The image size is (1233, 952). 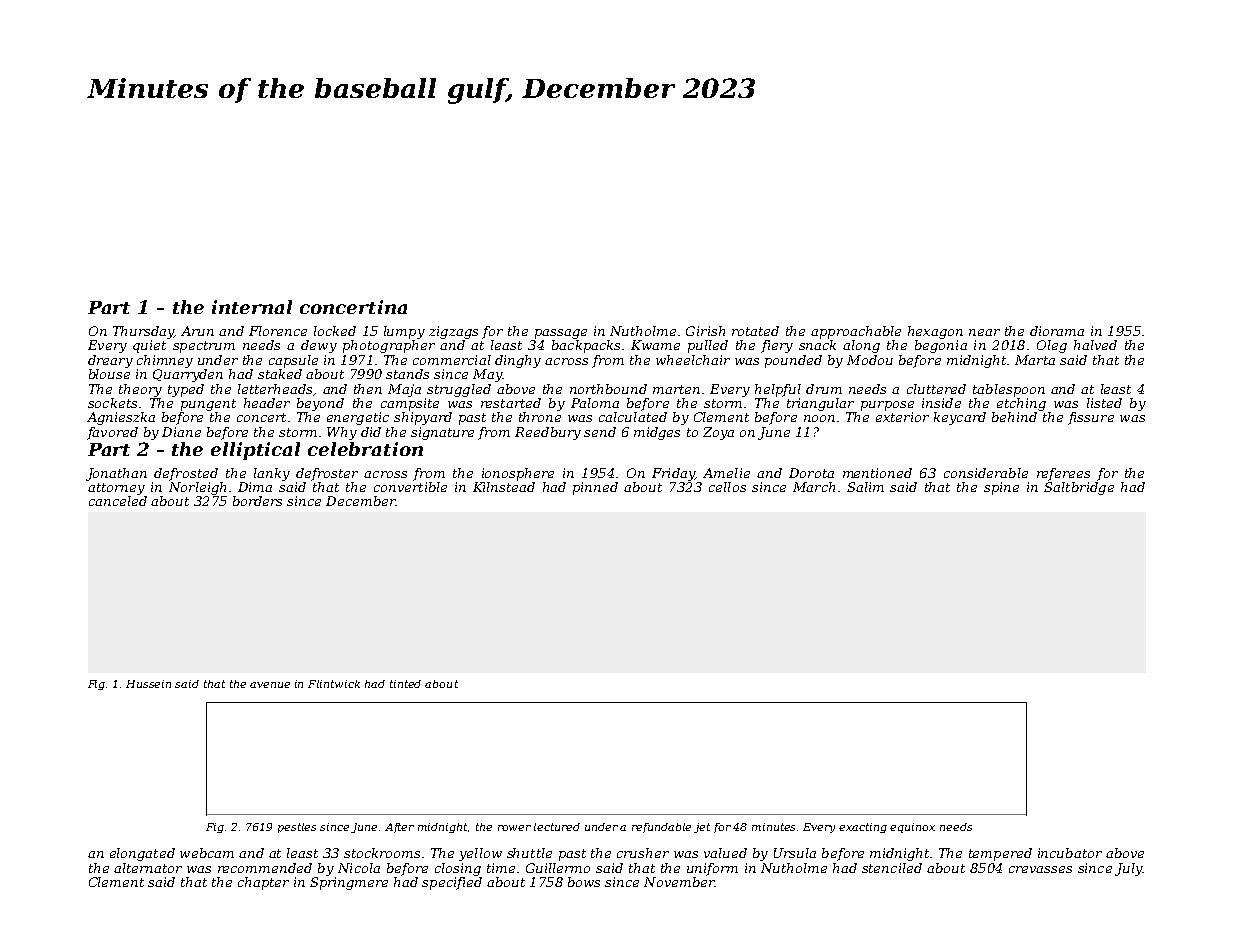 I want to click on considerable, so click(x=986, y=473).
